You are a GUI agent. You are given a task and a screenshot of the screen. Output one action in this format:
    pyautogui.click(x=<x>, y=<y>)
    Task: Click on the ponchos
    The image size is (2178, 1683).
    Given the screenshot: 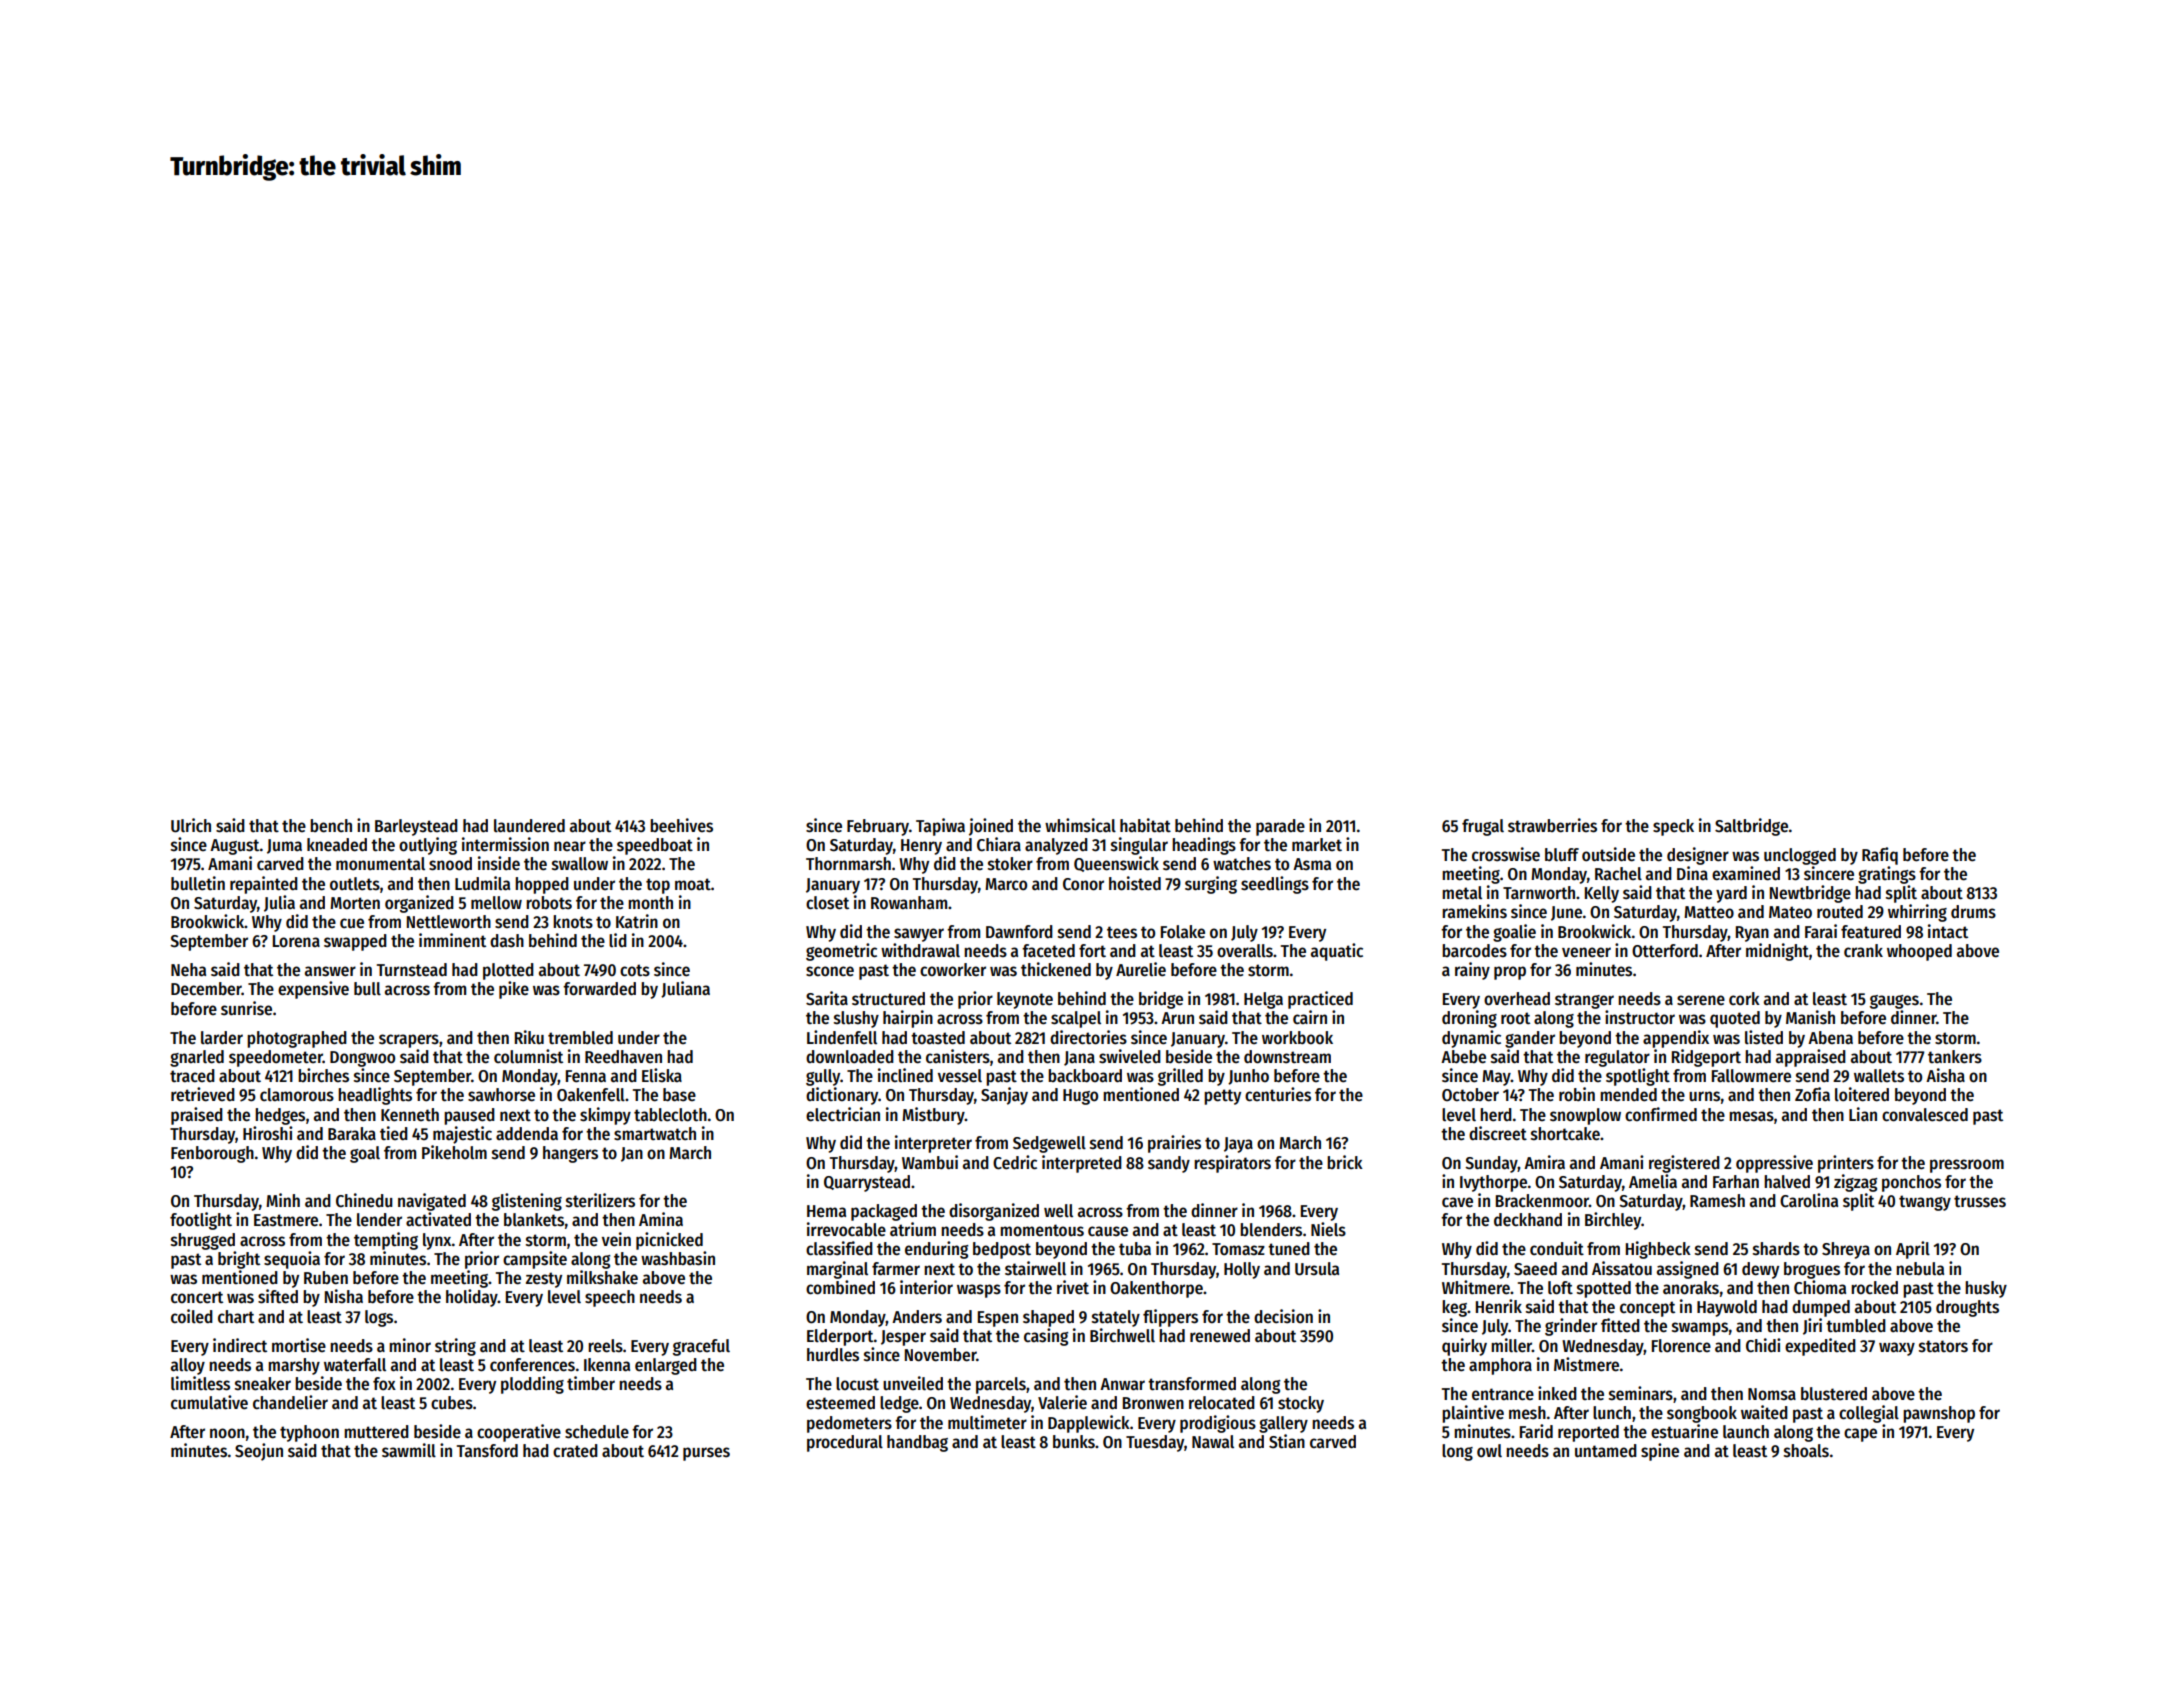 What is the action you would take?
    pyautogui.click(x=1911, y=1183)
